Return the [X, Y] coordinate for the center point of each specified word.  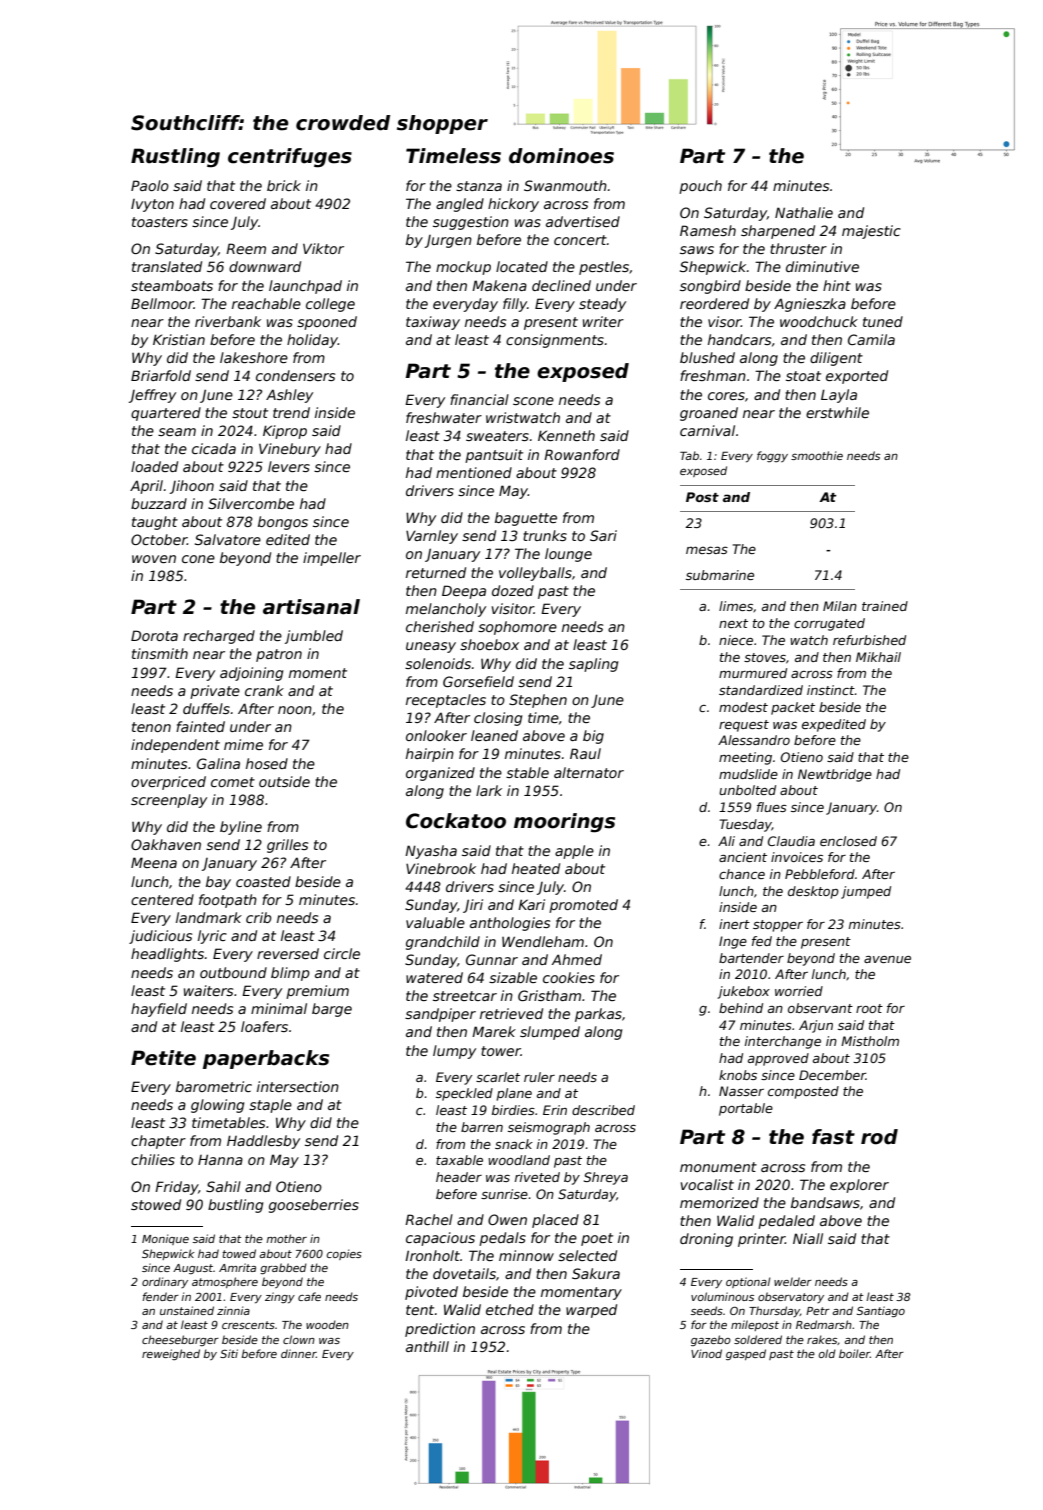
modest [743, 707]
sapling [593, 665]
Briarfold [161, 375]
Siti [229, 1353]
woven [154, 559]
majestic [871, 232]
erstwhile [837, 412]
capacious [440, 1239]
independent [175, 746]
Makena [499, 285]
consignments [555, 341]
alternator [589, 772]
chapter [158, 1142]
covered [238, 203]
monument [718, 1167]
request [744, 726]
